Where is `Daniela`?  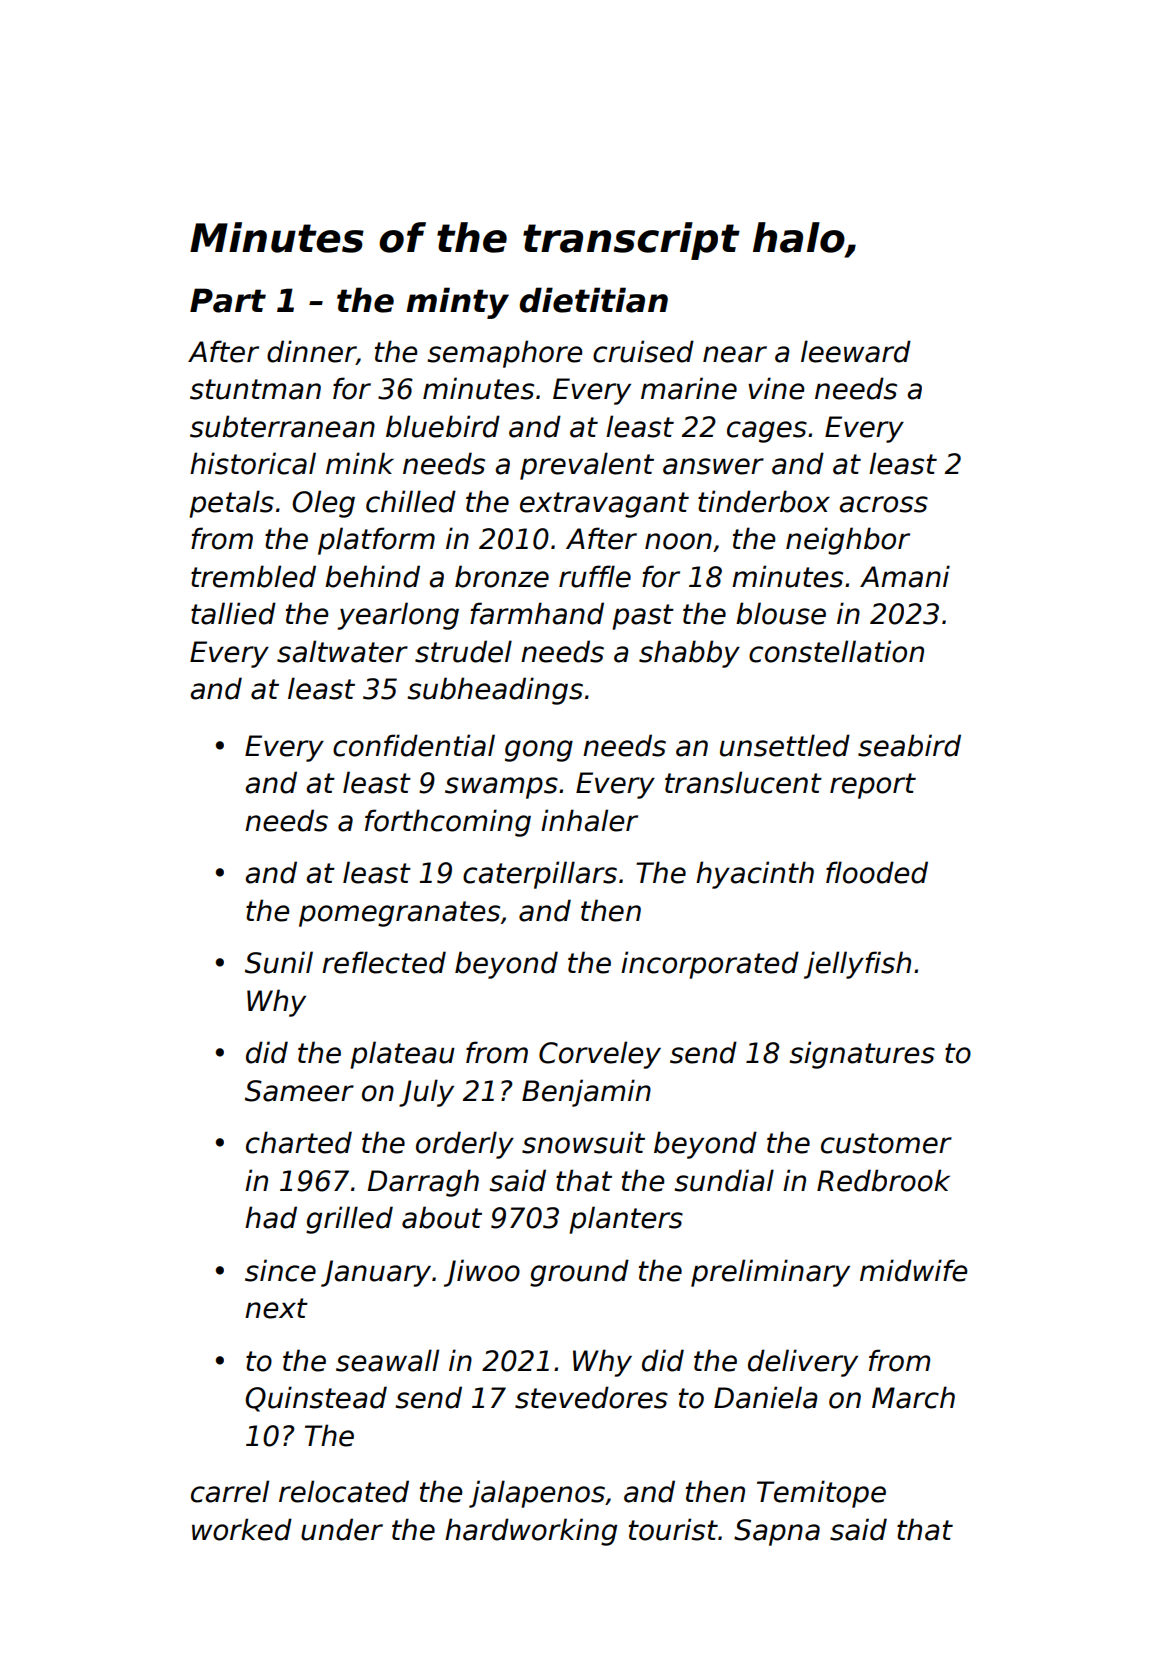 Daniela is located at coordinates (765, 1397).
